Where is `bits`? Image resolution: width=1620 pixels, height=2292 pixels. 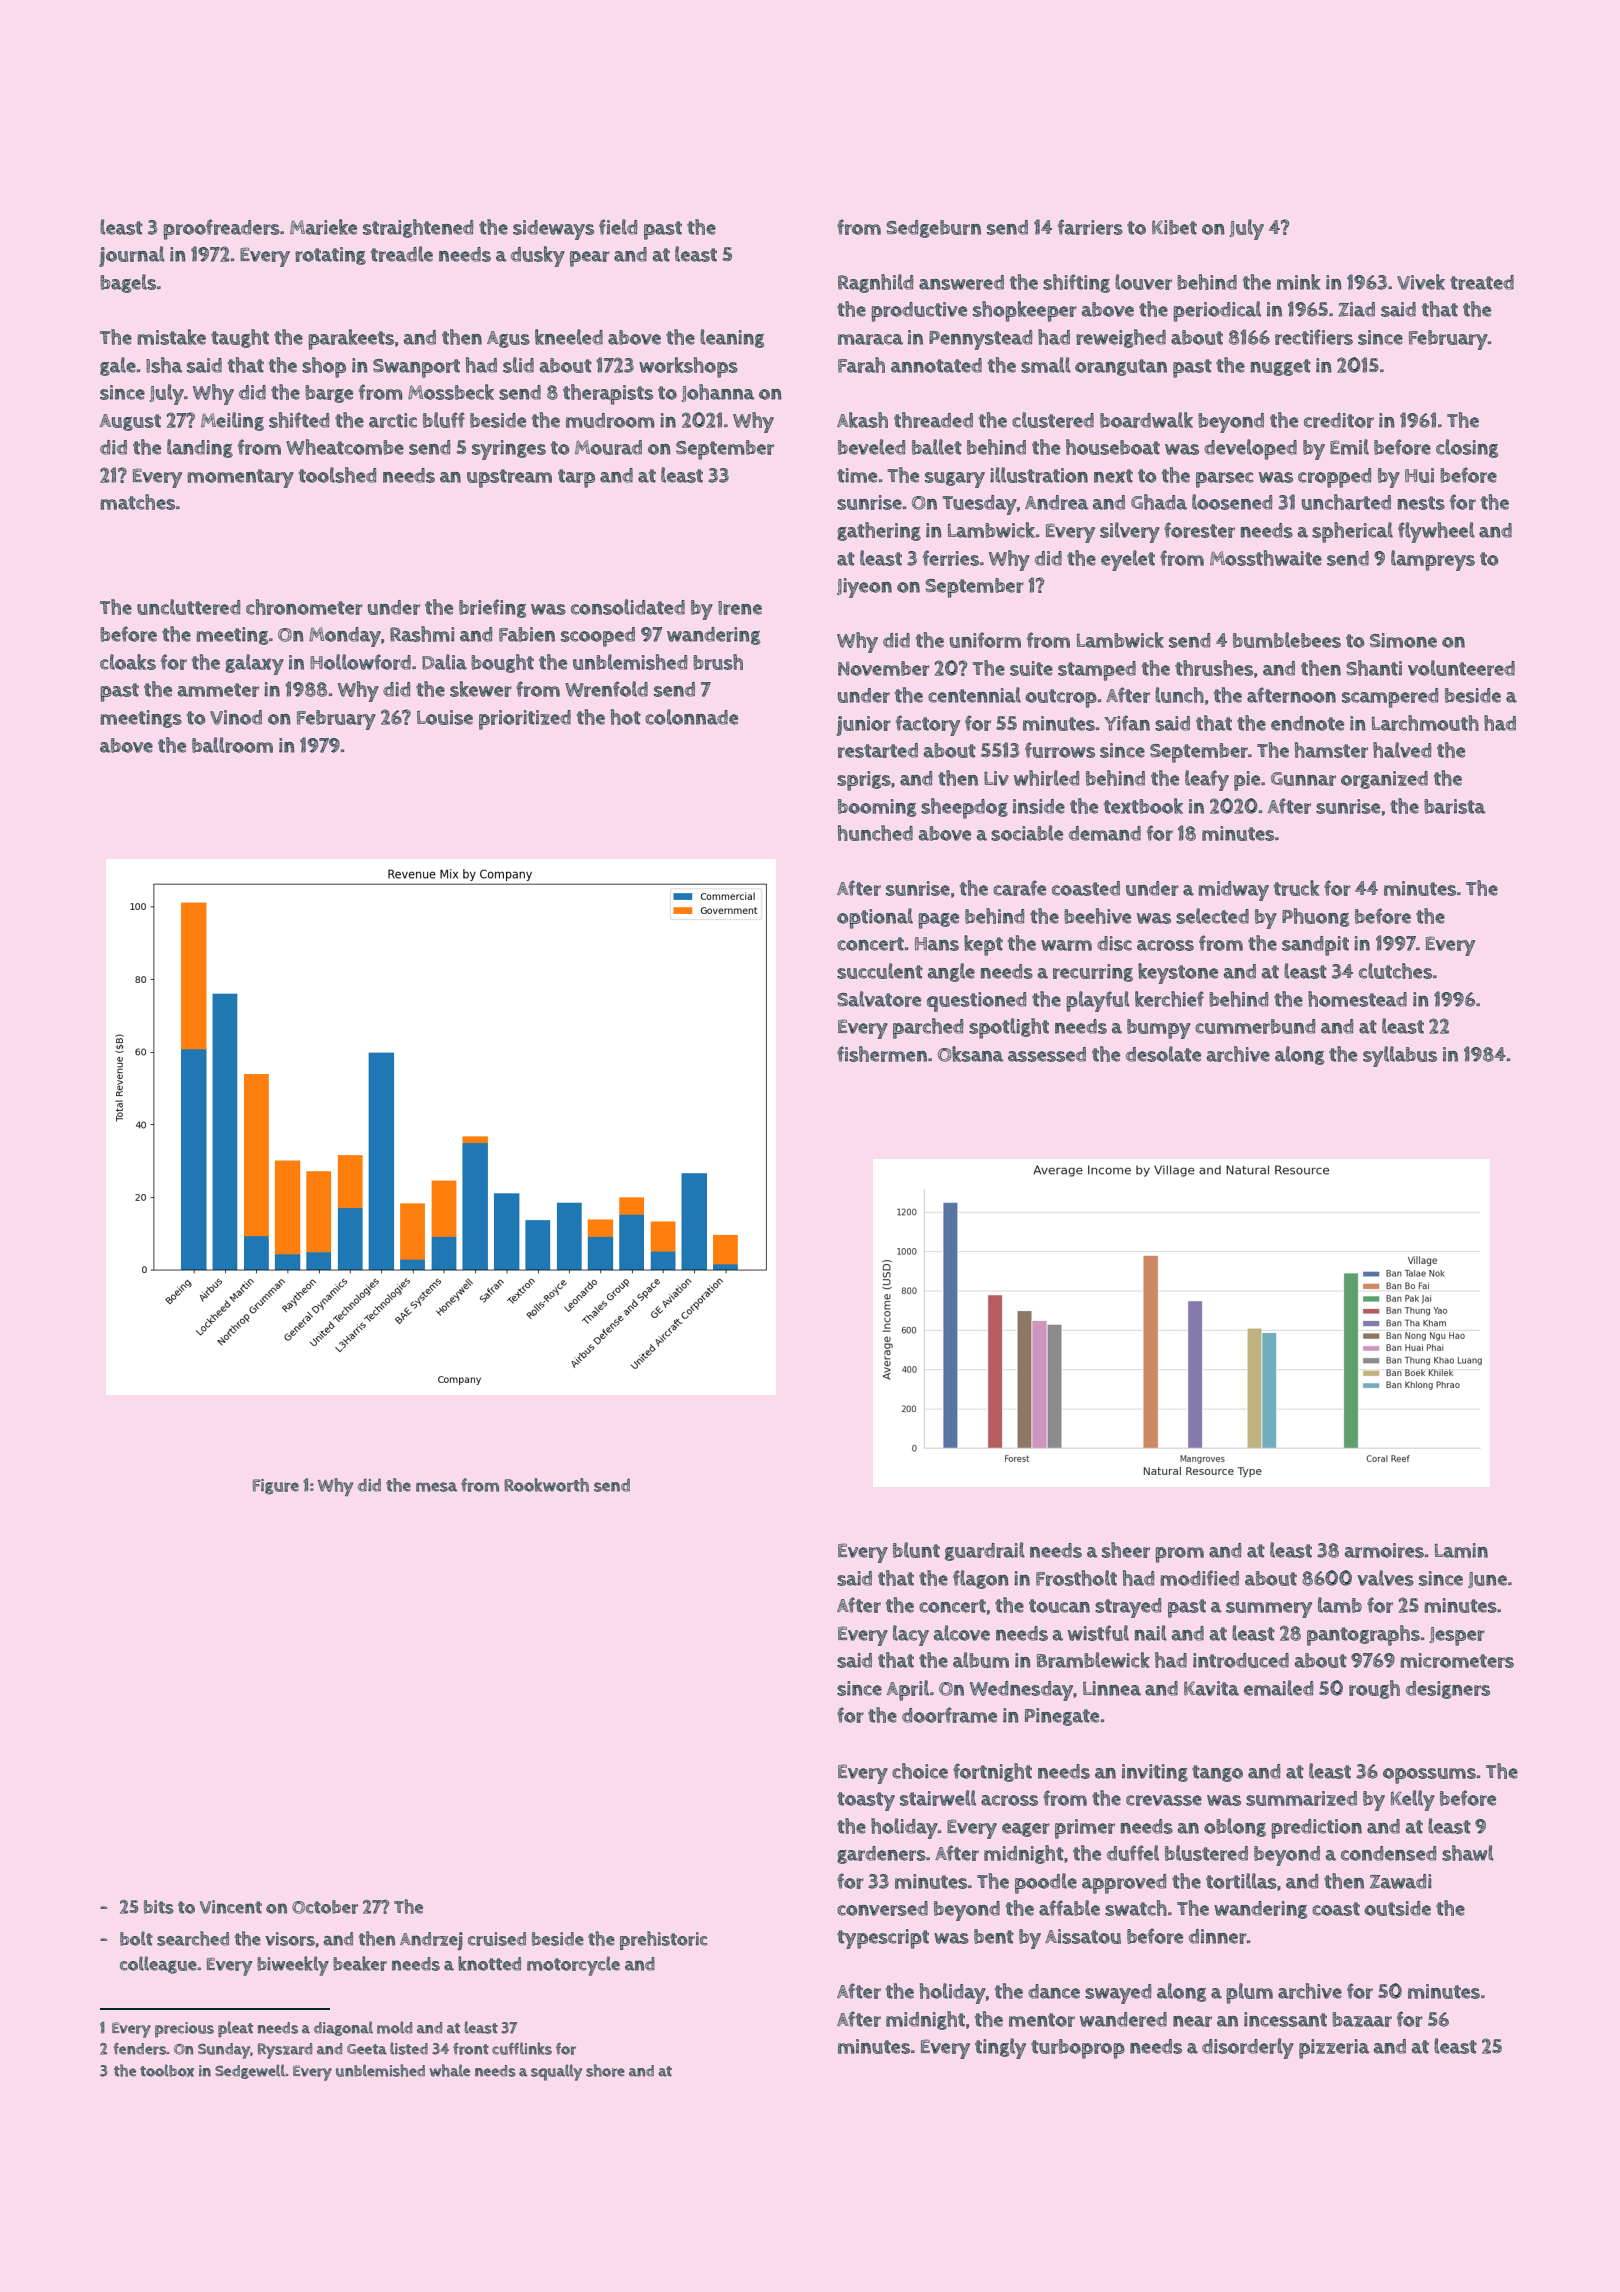 bits is located at coordinates (159, 1907).
